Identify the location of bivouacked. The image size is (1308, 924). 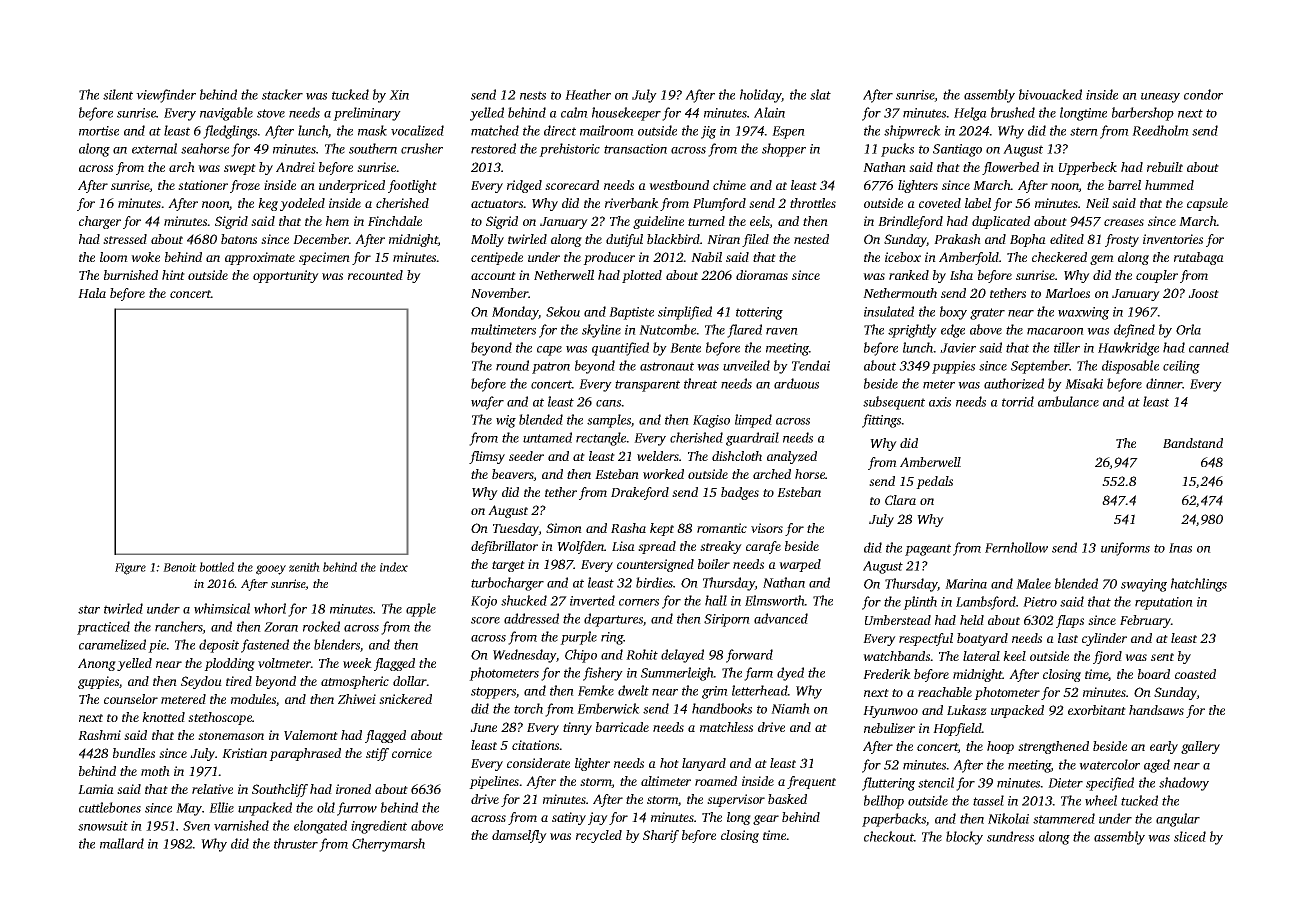
(1050, 94).
